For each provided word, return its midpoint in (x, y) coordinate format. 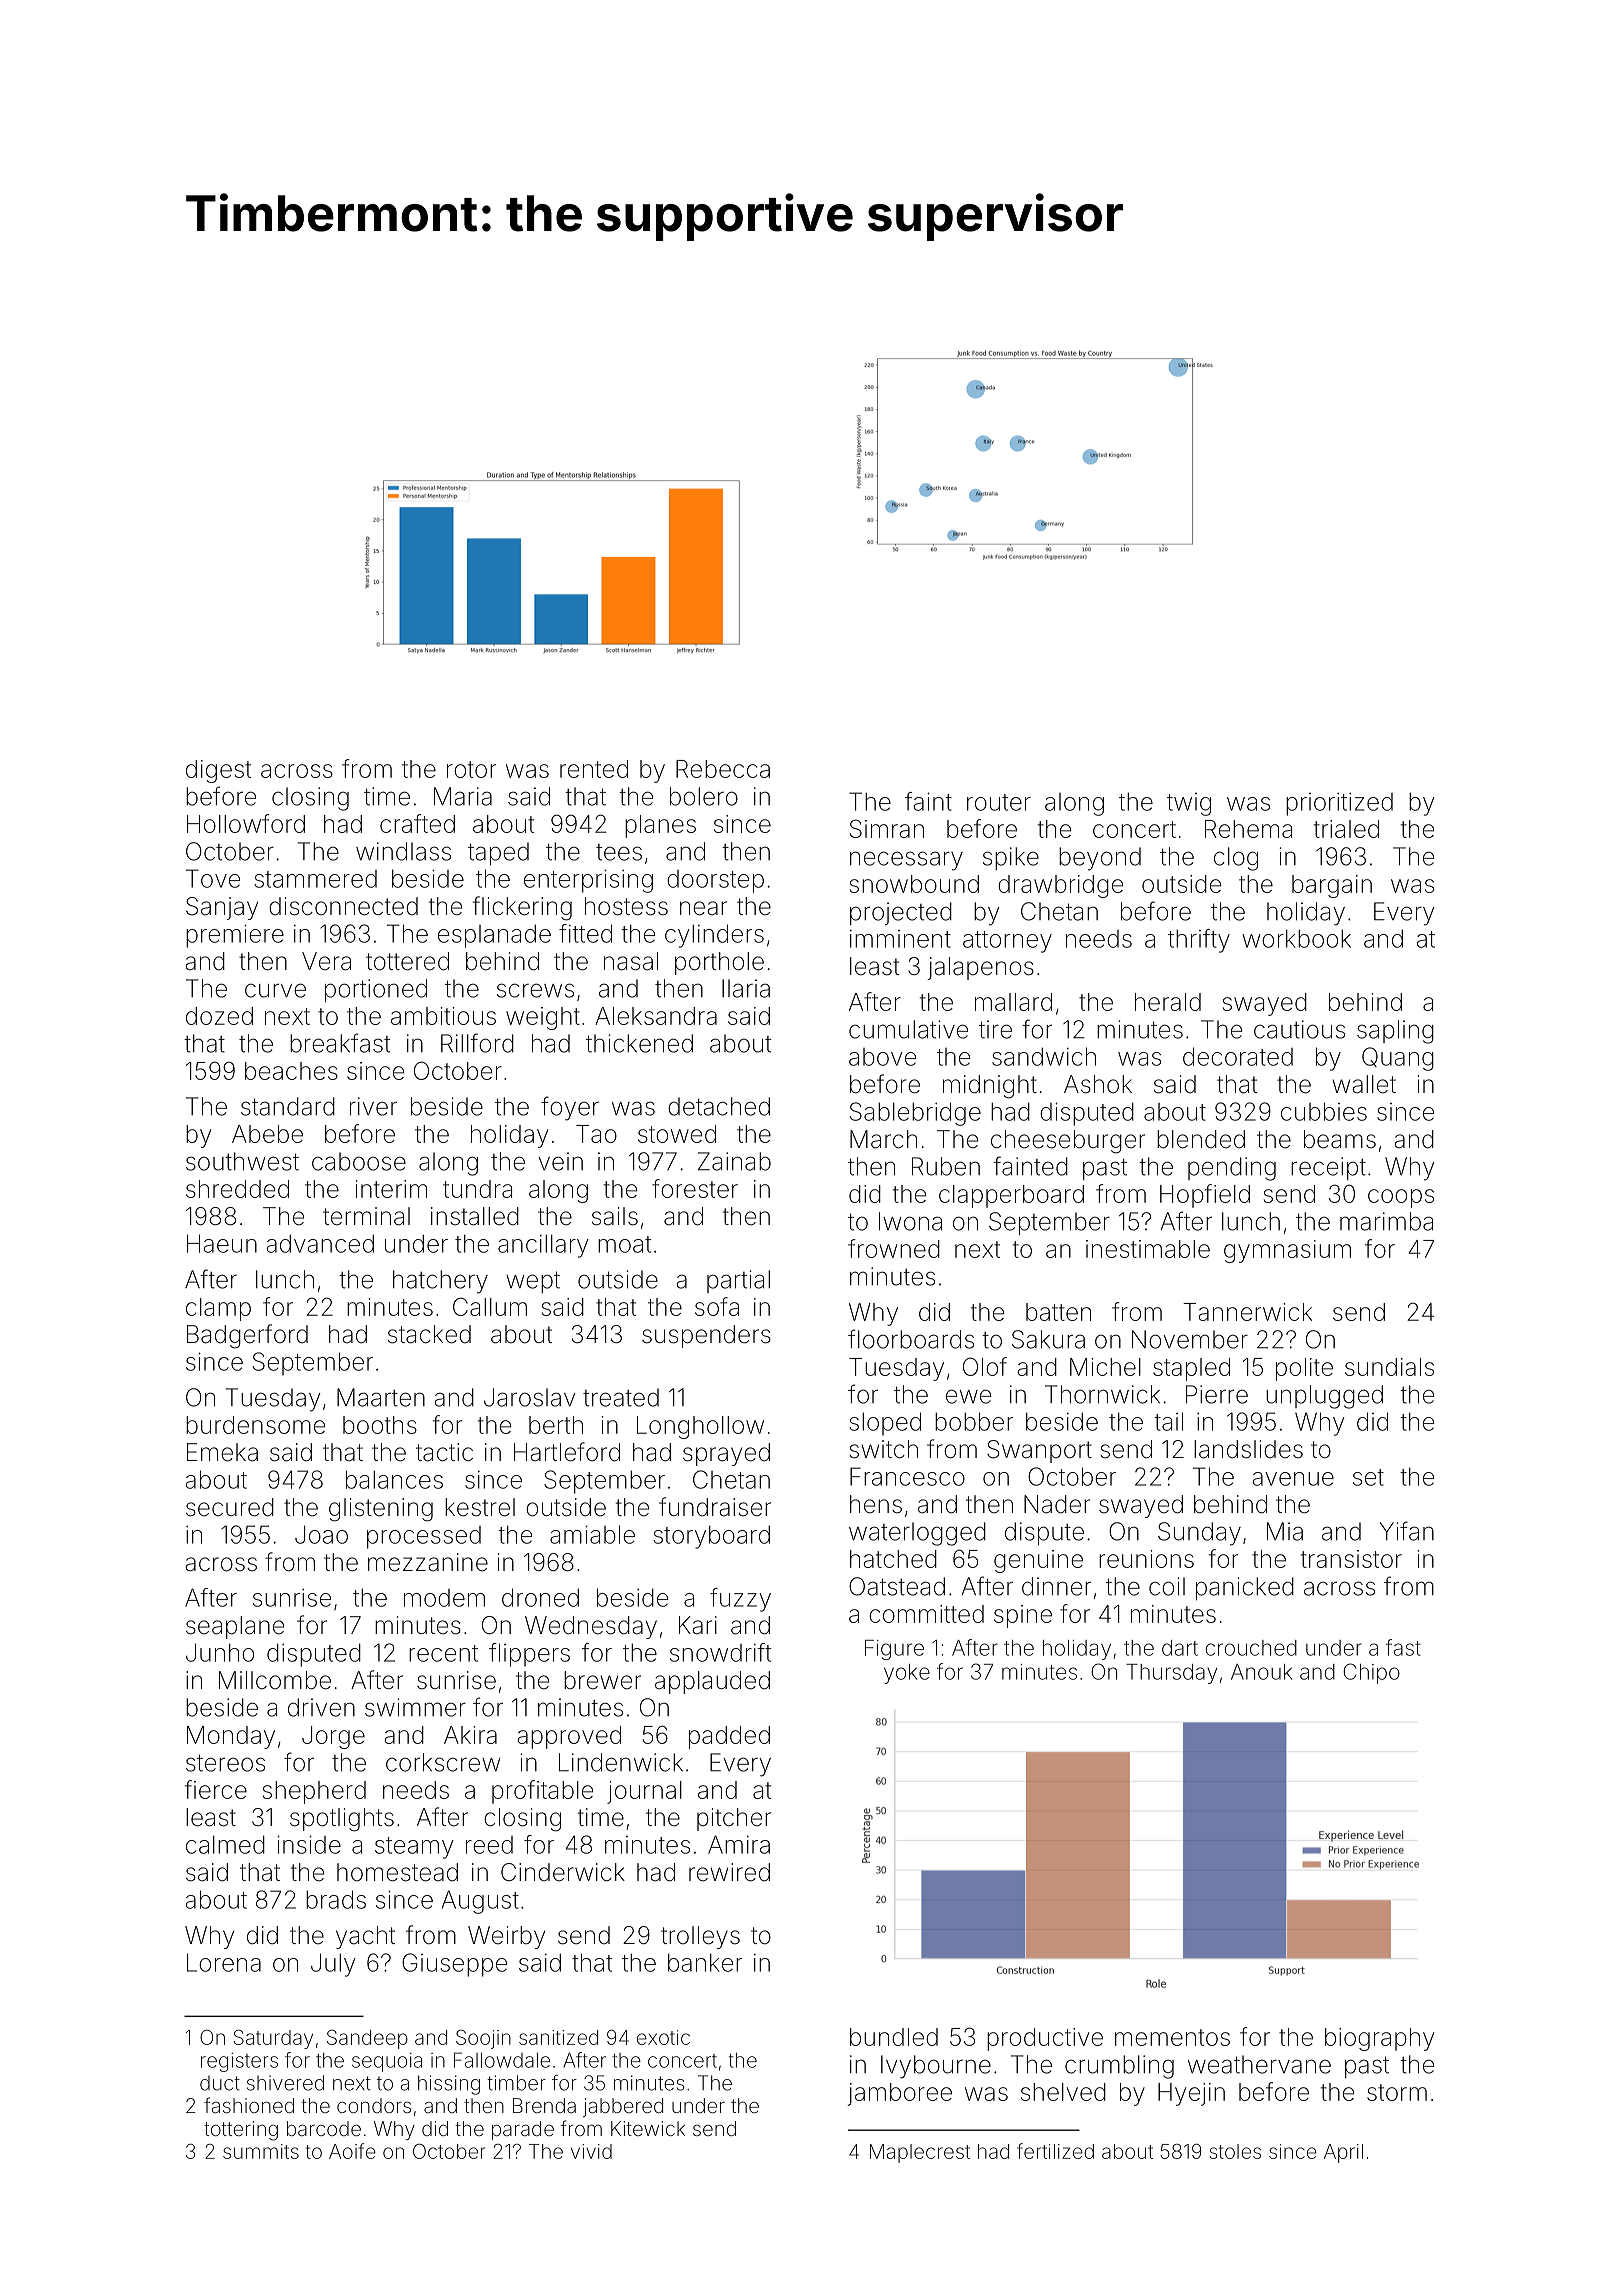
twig (1189, 804)
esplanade (494, 936)
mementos (1172, 2037)
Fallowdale (502, 2060)
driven (321, 1707)
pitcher (734, 1819)
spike (1011, 858)
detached (719, 1106)
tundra (477, 1189)
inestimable (1148, 1249)
